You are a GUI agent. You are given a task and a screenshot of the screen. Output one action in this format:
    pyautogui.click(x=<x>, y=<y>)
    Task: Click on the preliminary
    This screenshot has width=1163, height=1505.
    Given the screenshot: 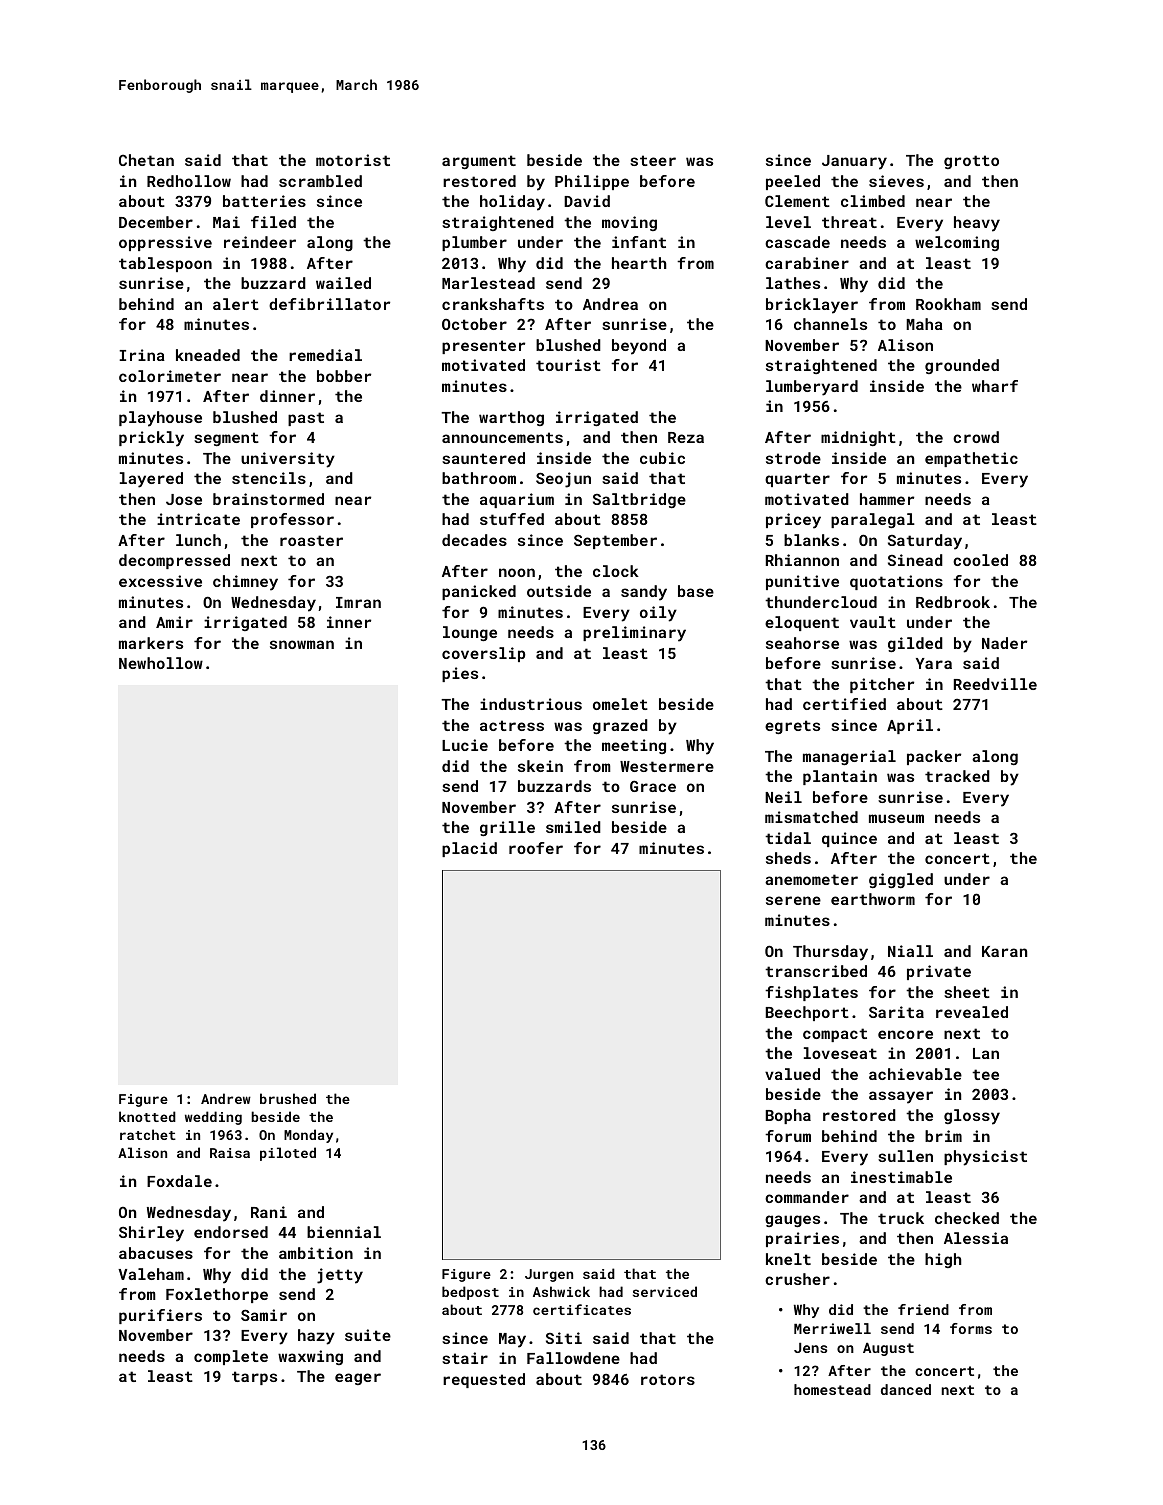 What is the action you would take?
    pyautogui.click(x=634, y=634)
